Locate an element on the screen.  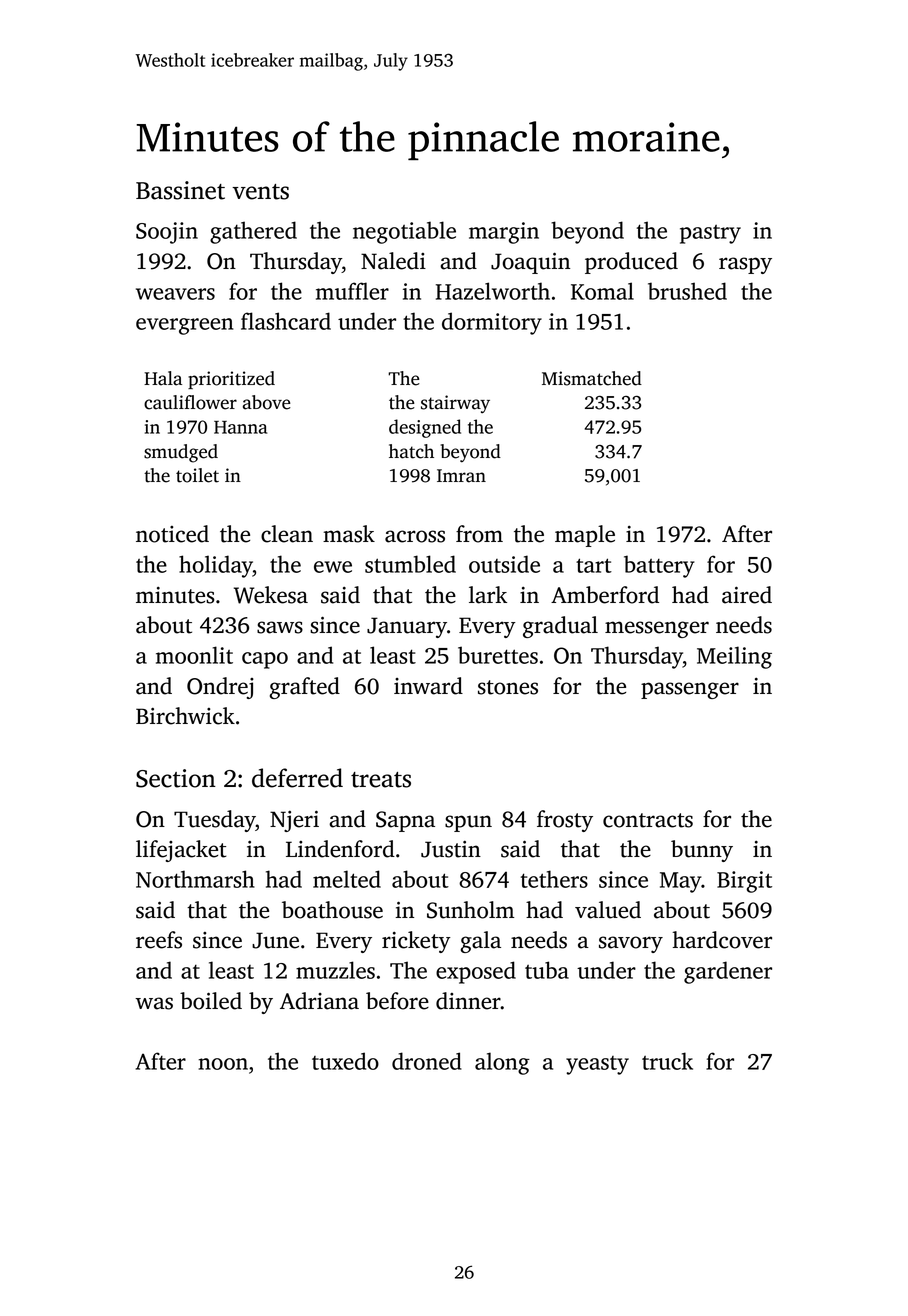
prioritized is located at coordinates (231, 380).
